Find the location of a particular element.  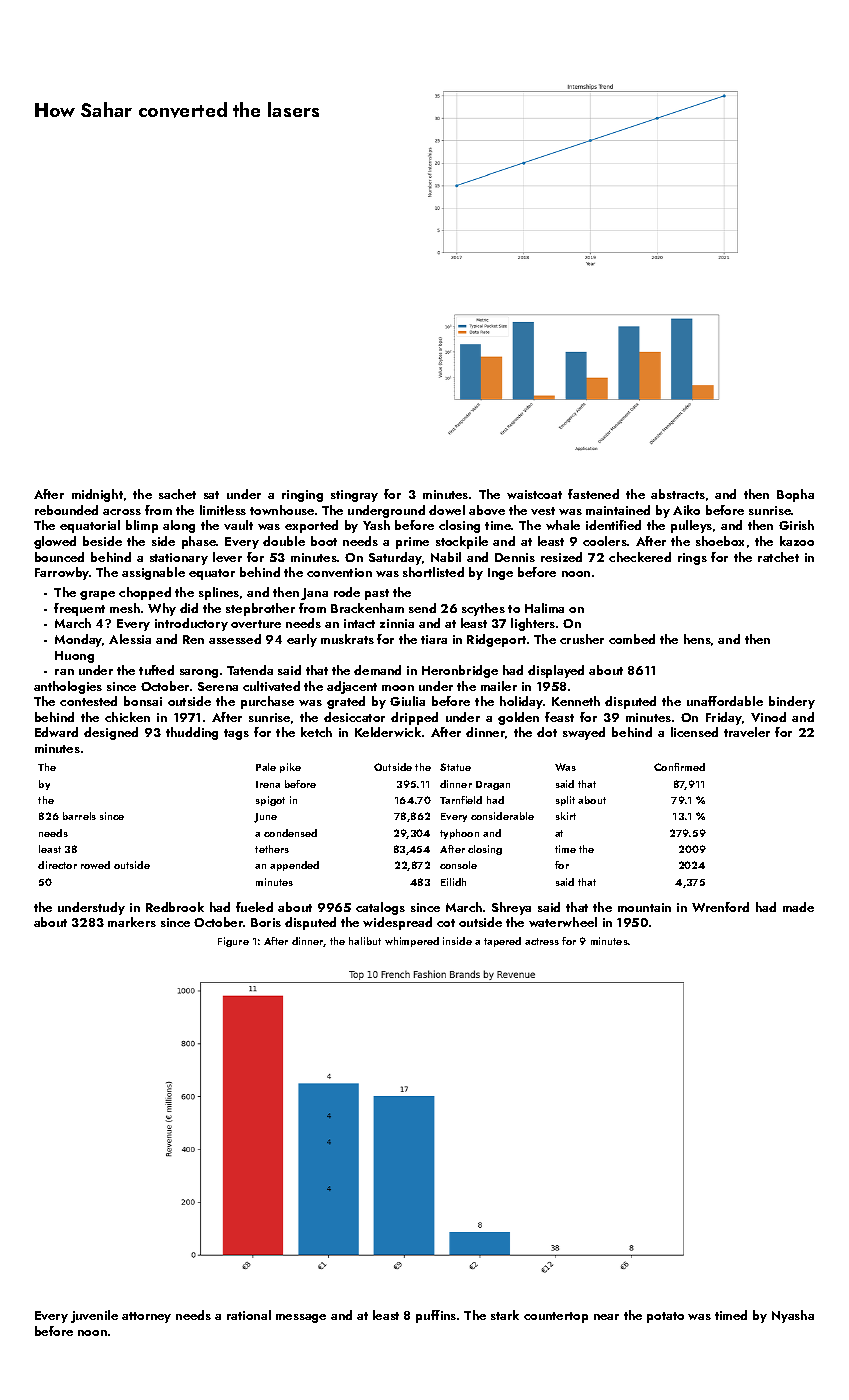

ratchet is located at coordinates (778, 557).
